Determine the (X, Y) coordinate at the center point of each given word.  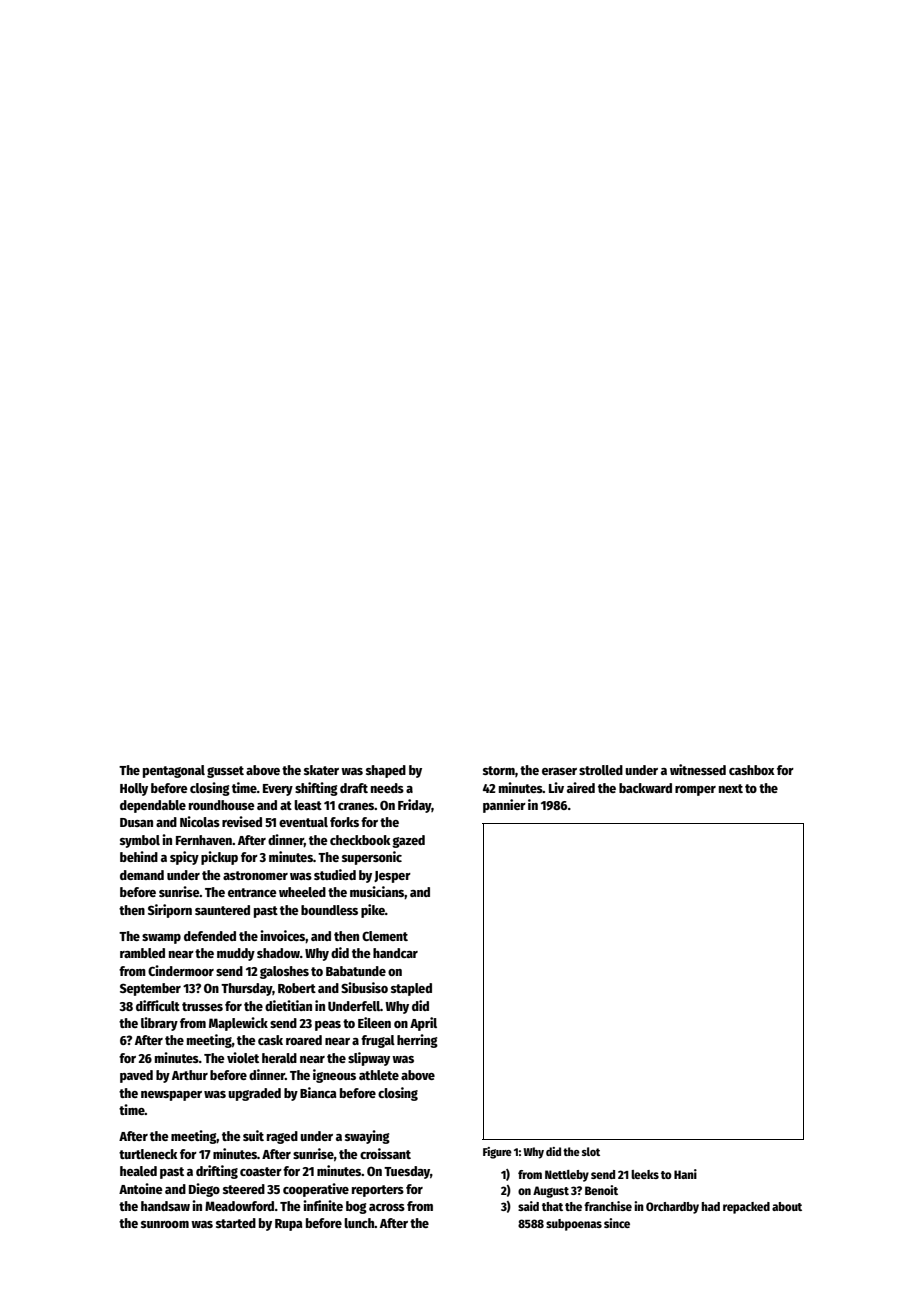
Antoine (141, 1188)
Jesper (392, 877)
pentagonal (174, 771)
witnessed (698, 769)
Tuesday (407, 1172)
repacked (746, 1208)
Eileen (374, 1022)
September (150, 989)
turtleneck (148, 1154)
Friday (415, 806)
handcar (395, 953)
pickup (219, 858)
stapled (411, 989)
